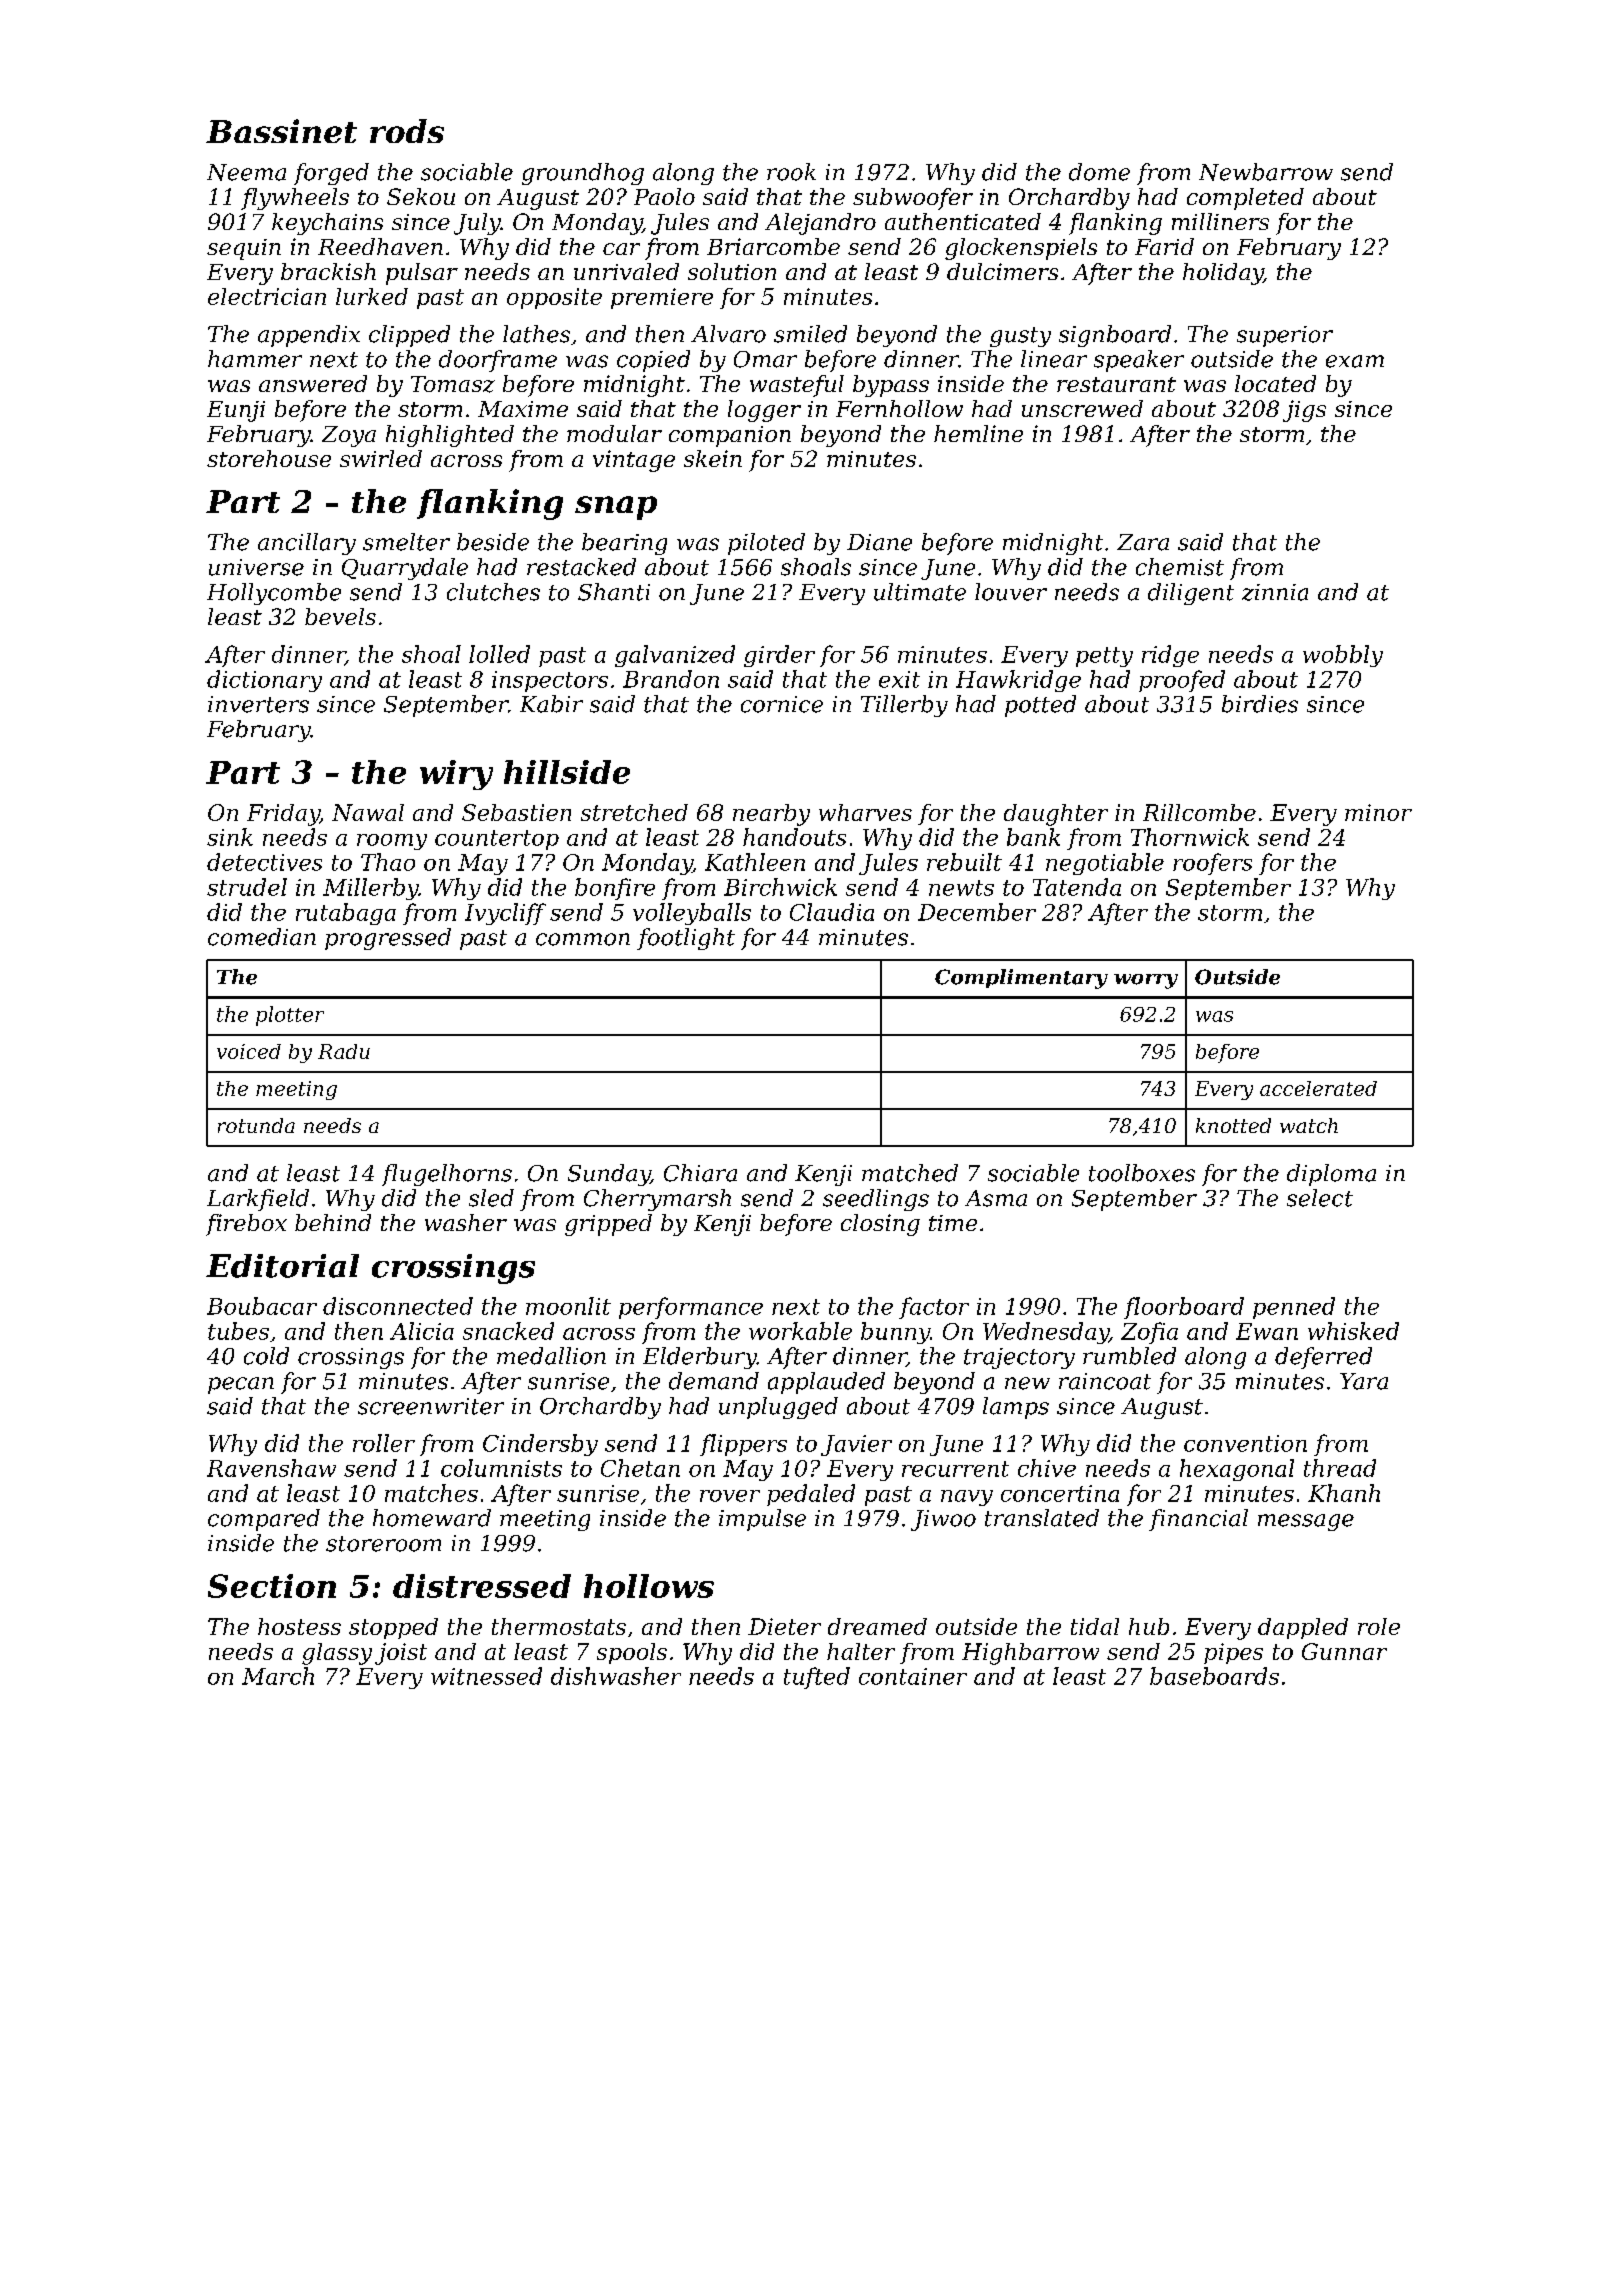 The width and height of the screenshot is (1620, 2292). What do you see at coordinates (264, 1520) in the screenshot?
I see `compared` at bounding box center [264, 1520].
